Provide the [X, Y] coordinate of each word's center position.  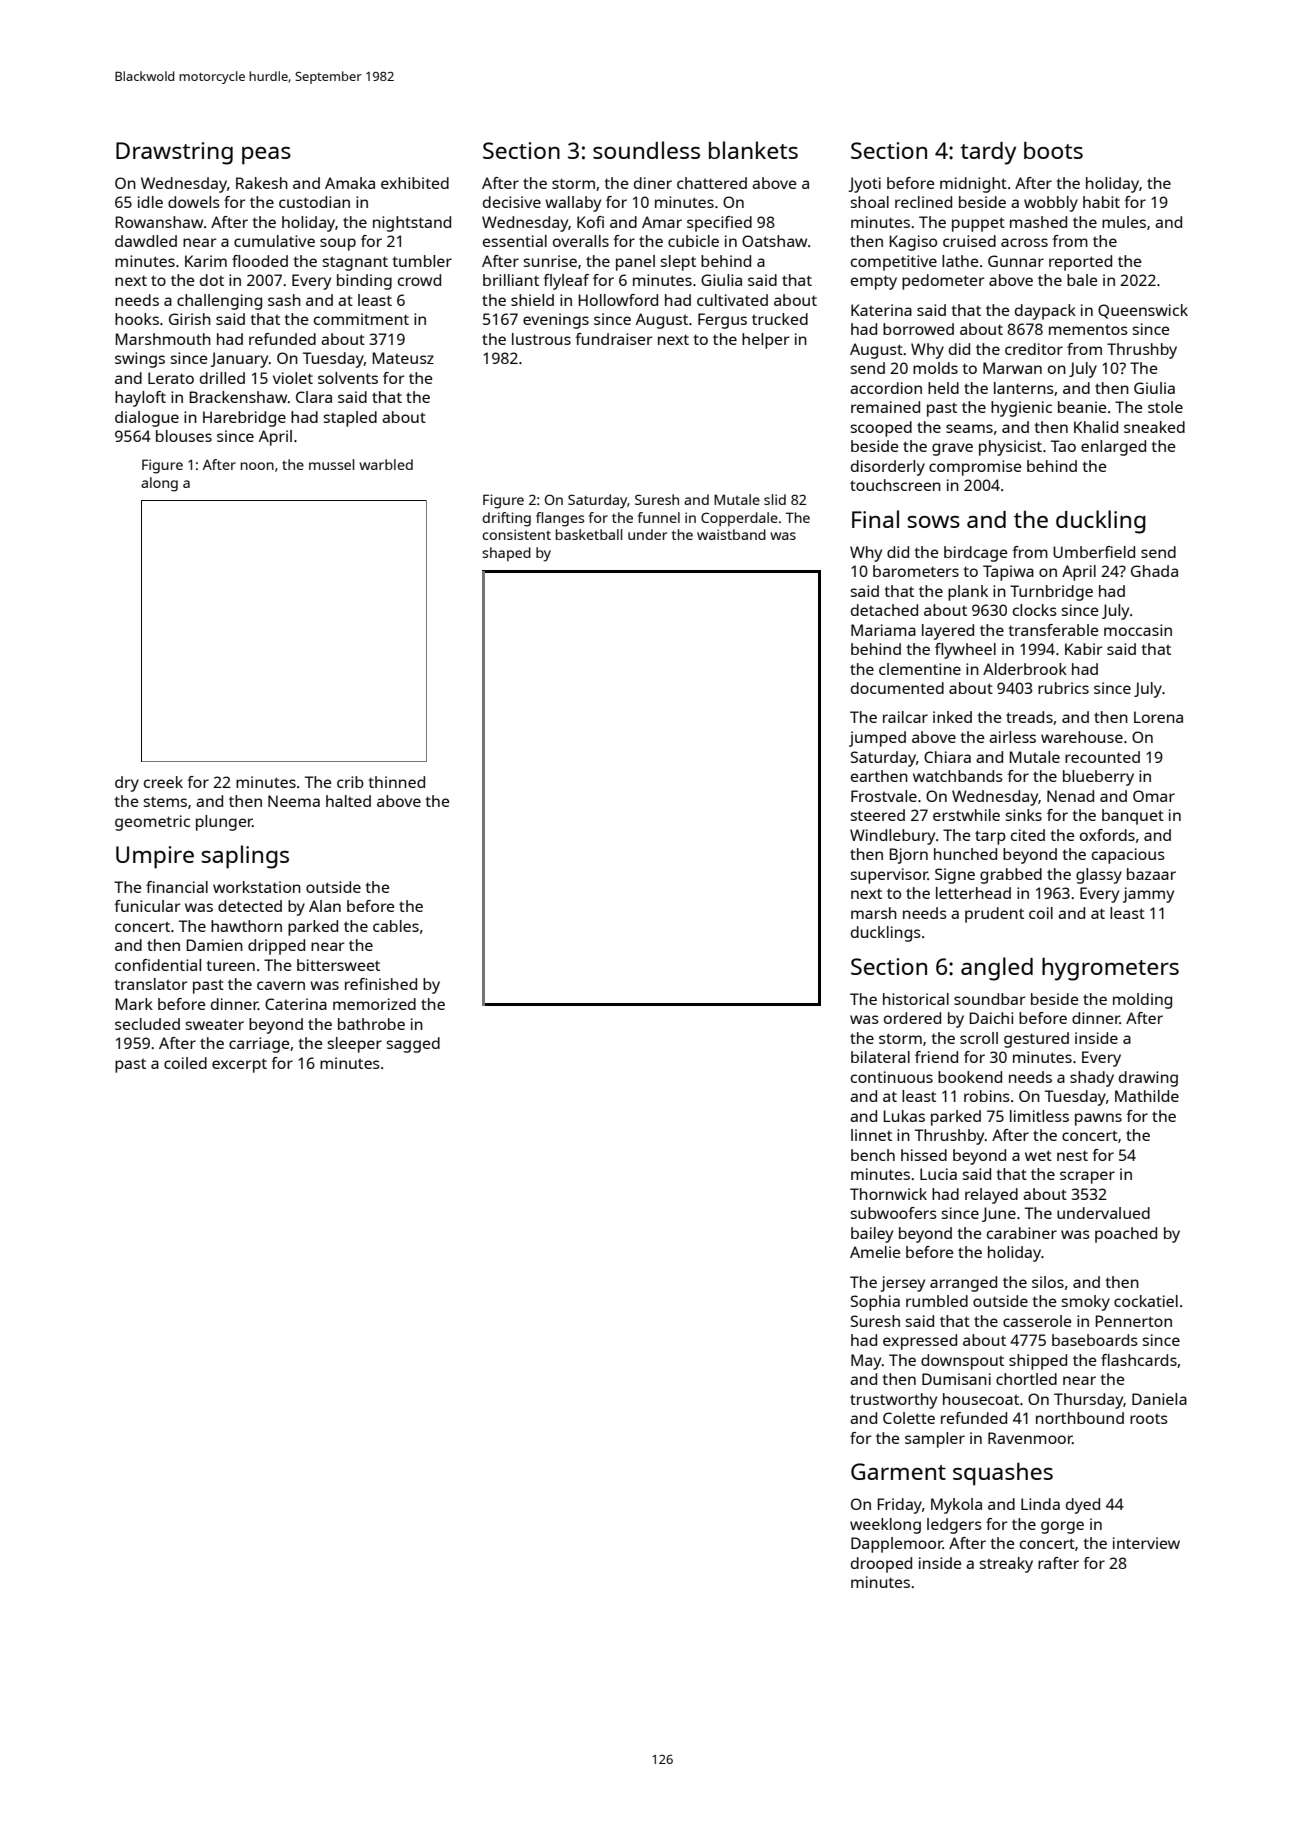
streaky [1006, 1565]
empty [874, 282]
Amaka [350, 183]
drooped [881, 1565]
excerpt [239, 1065]
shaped [506, 554]
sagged [413, 1045]
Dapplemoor [897, 1545]
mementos [1088, 329]
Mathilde [1147, 1096]
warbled [386, 464]
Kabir [1084, 649]
